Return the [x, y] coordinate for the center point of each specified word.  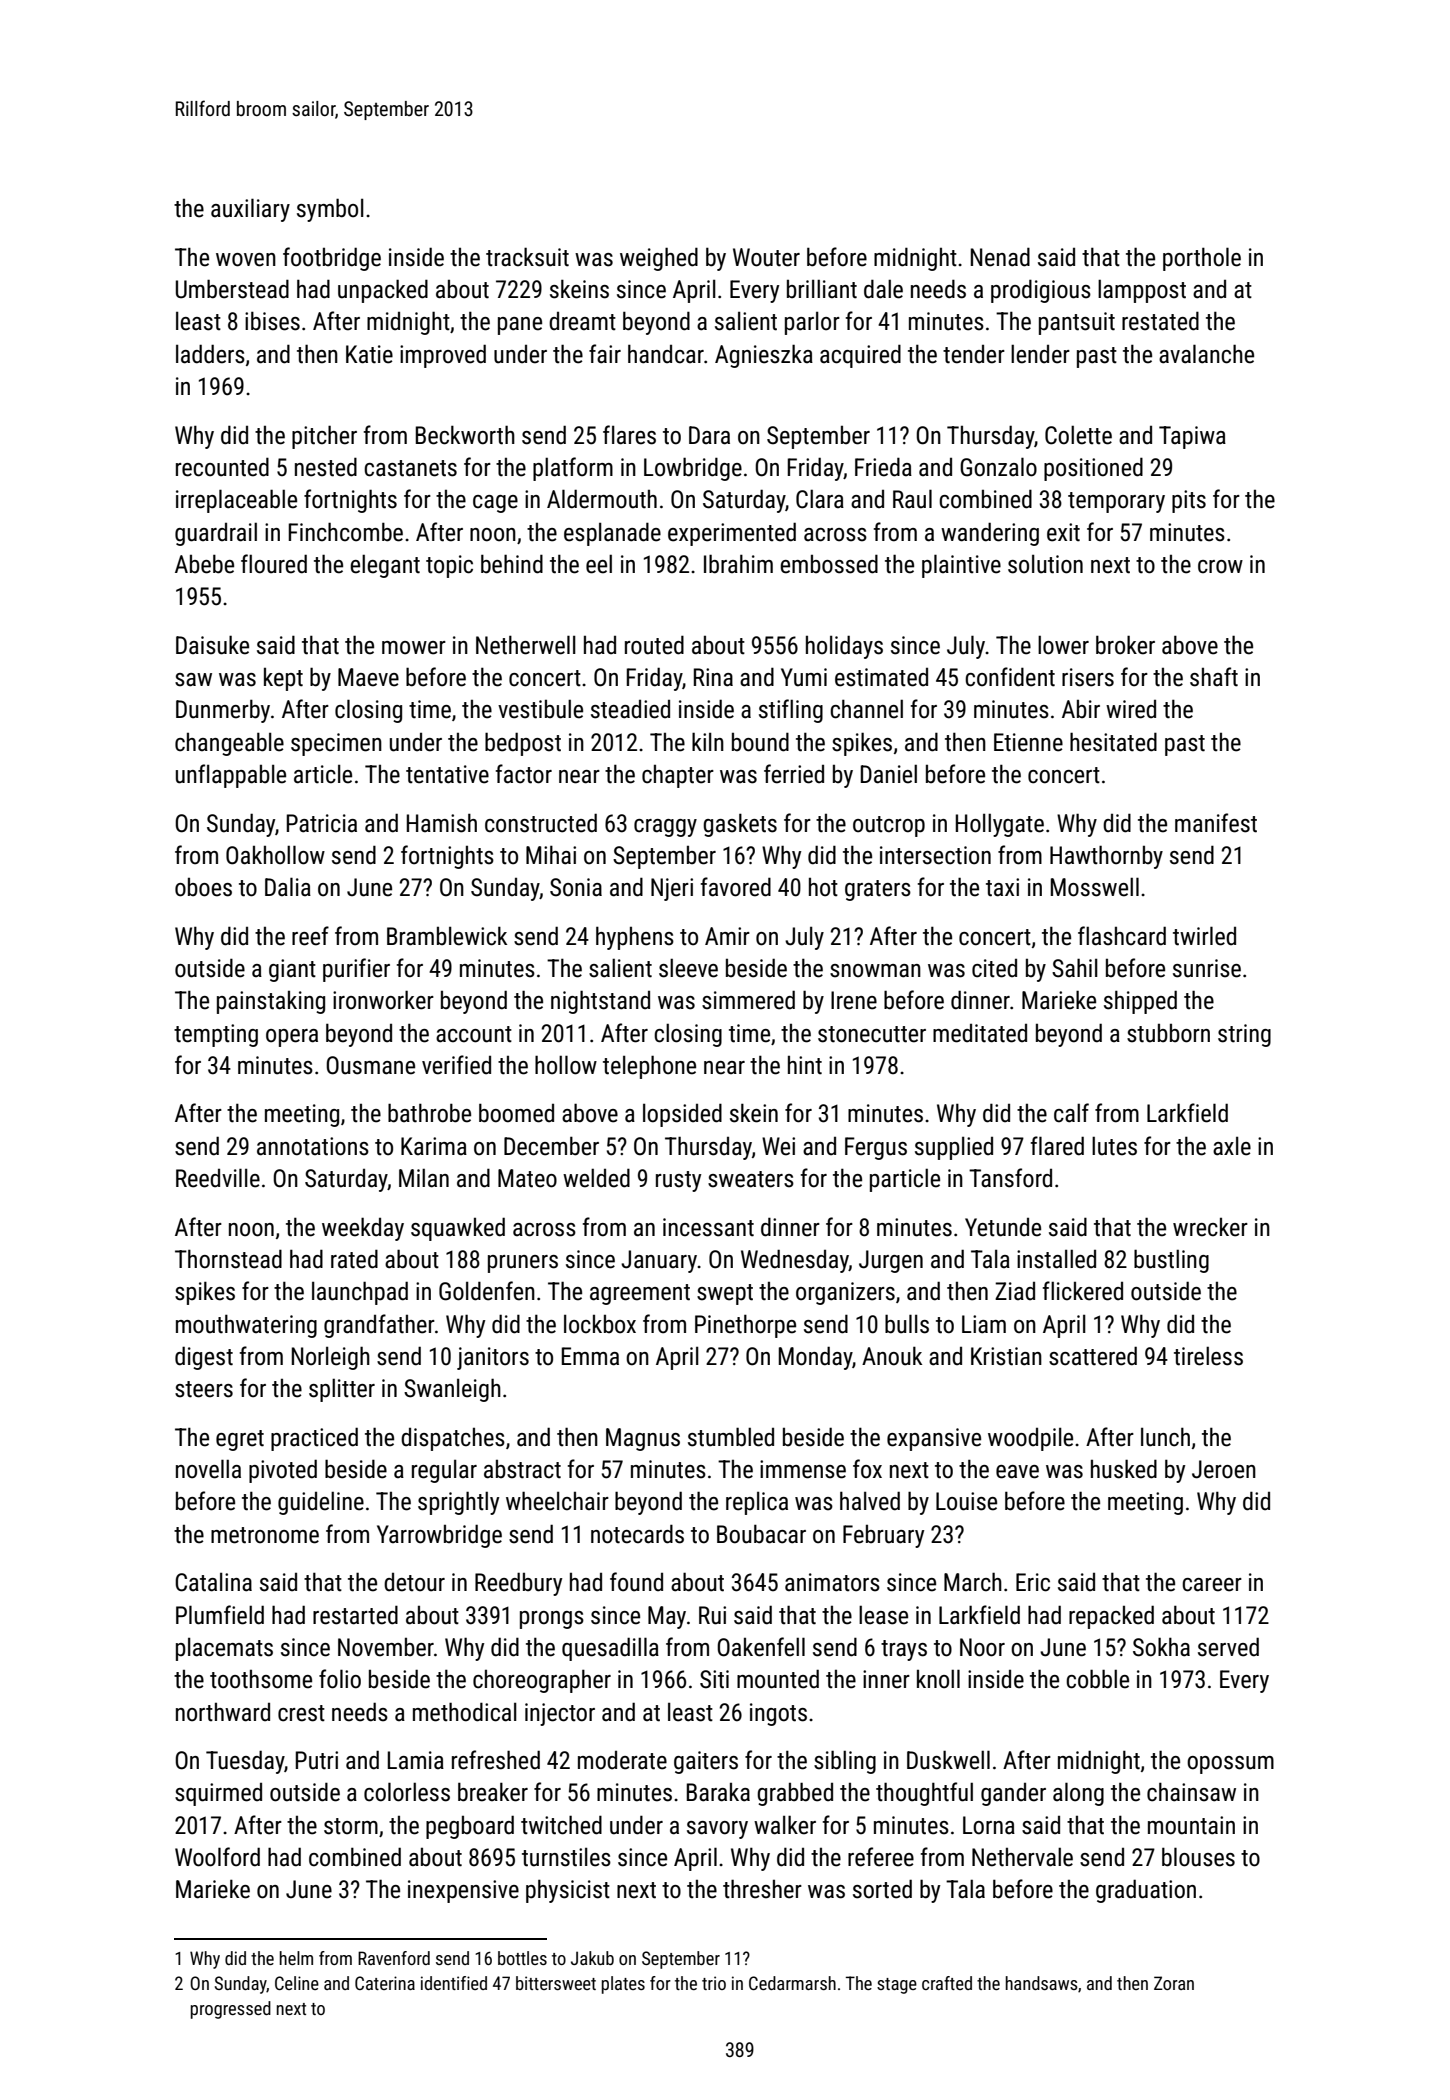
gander [1013, 1794]
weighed [659, 259]
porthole [1202, 259]
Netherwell [526, 645]
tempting [216, 1035]
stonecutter [872, 1034]
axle [1232, 1146]
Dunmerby [223, 711]
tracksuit [527, 257]
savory [717, 1830]
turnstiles [566, 1857]
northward [223, 1712]
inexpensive [463, 1891]
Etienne [1028, 742]
